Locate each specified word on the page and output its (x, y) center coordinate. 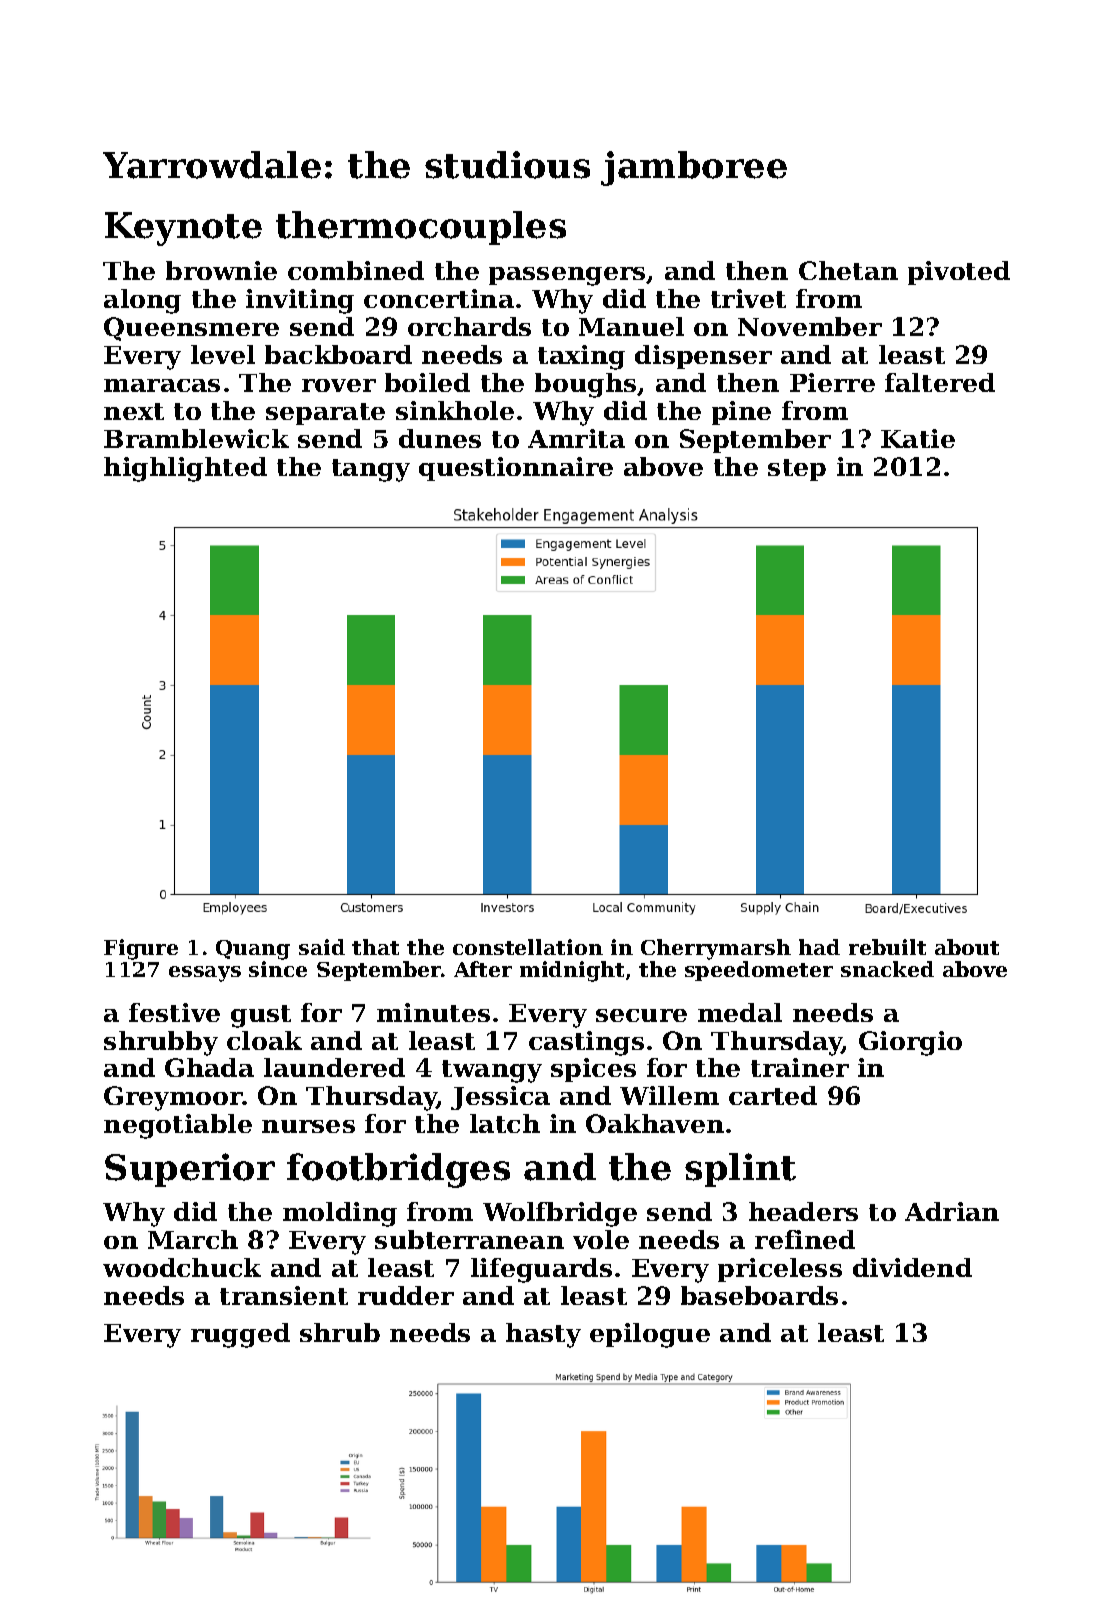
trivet (748, 298)
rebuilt (887, 947)
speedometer (759, 971)
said (322, 947)
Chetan (848, 270)
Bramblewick (196, 438)
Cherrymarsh (716, 949)
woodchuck (182, 1267)
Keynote (183, 229)
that (375, 947)
